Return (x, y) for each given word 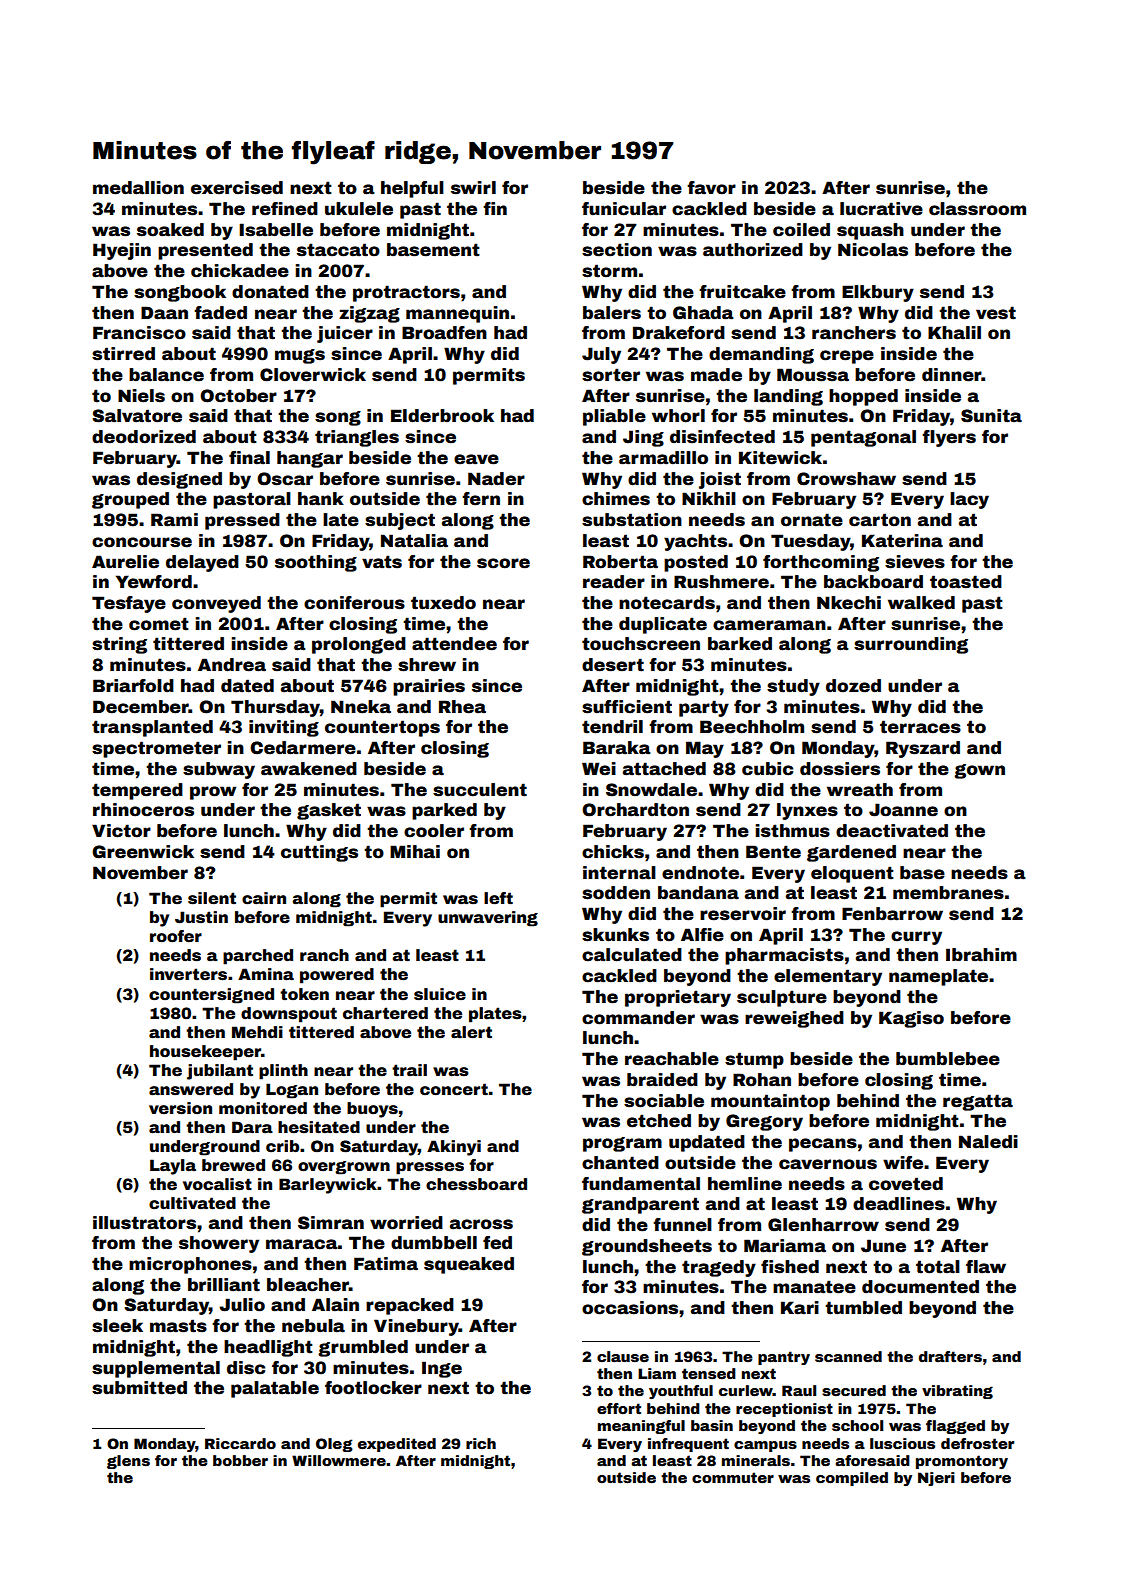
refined (285, 209)
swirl (473, 188)
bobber (240, 1460)
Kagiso (911, 1019)
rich (481, 1443)
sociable (664, 1101)
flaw (986, 1267)
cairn (264, 898)
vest (996, 313)
